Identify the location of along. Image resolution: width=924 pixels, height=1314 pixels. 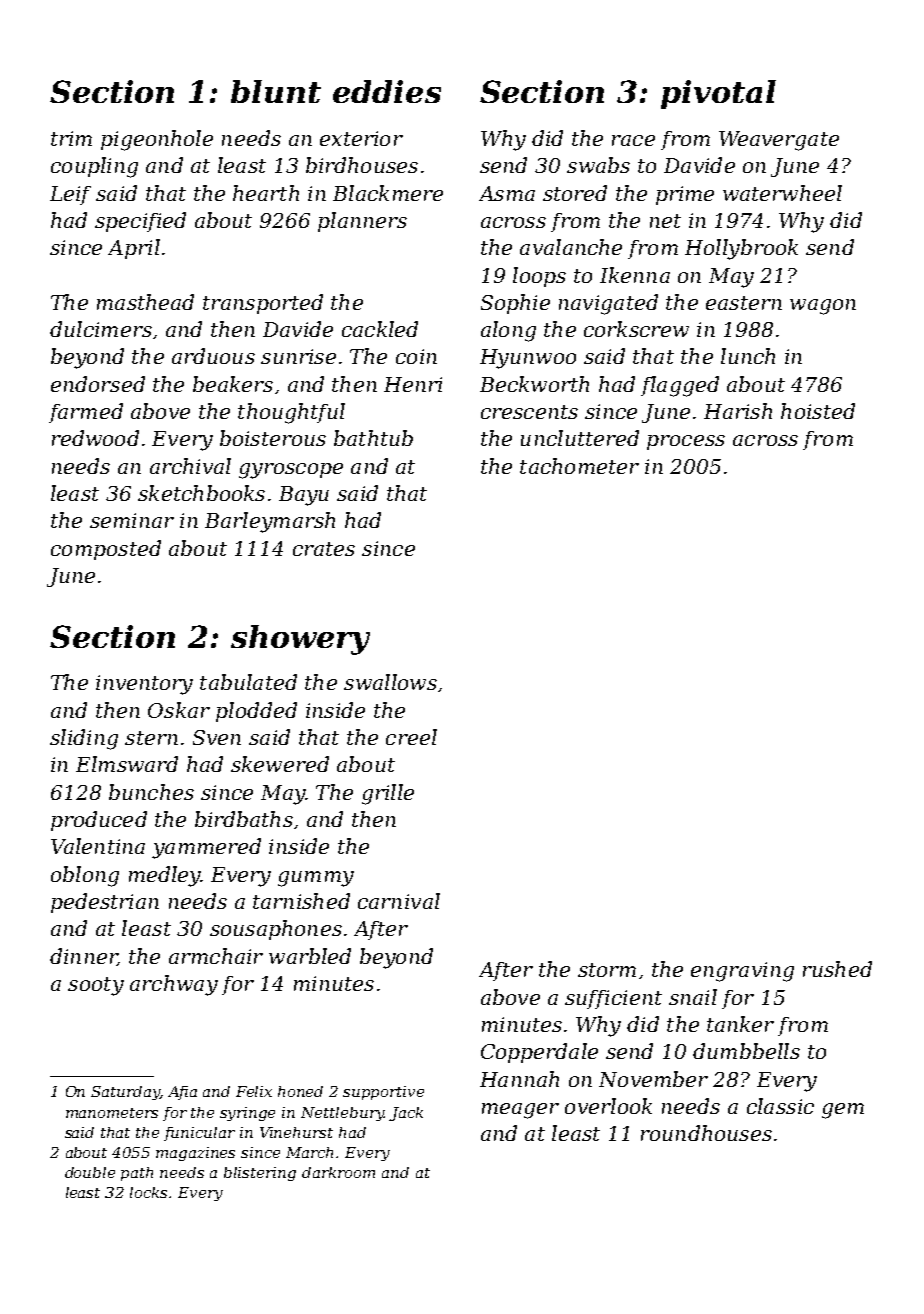
(508, 331).
